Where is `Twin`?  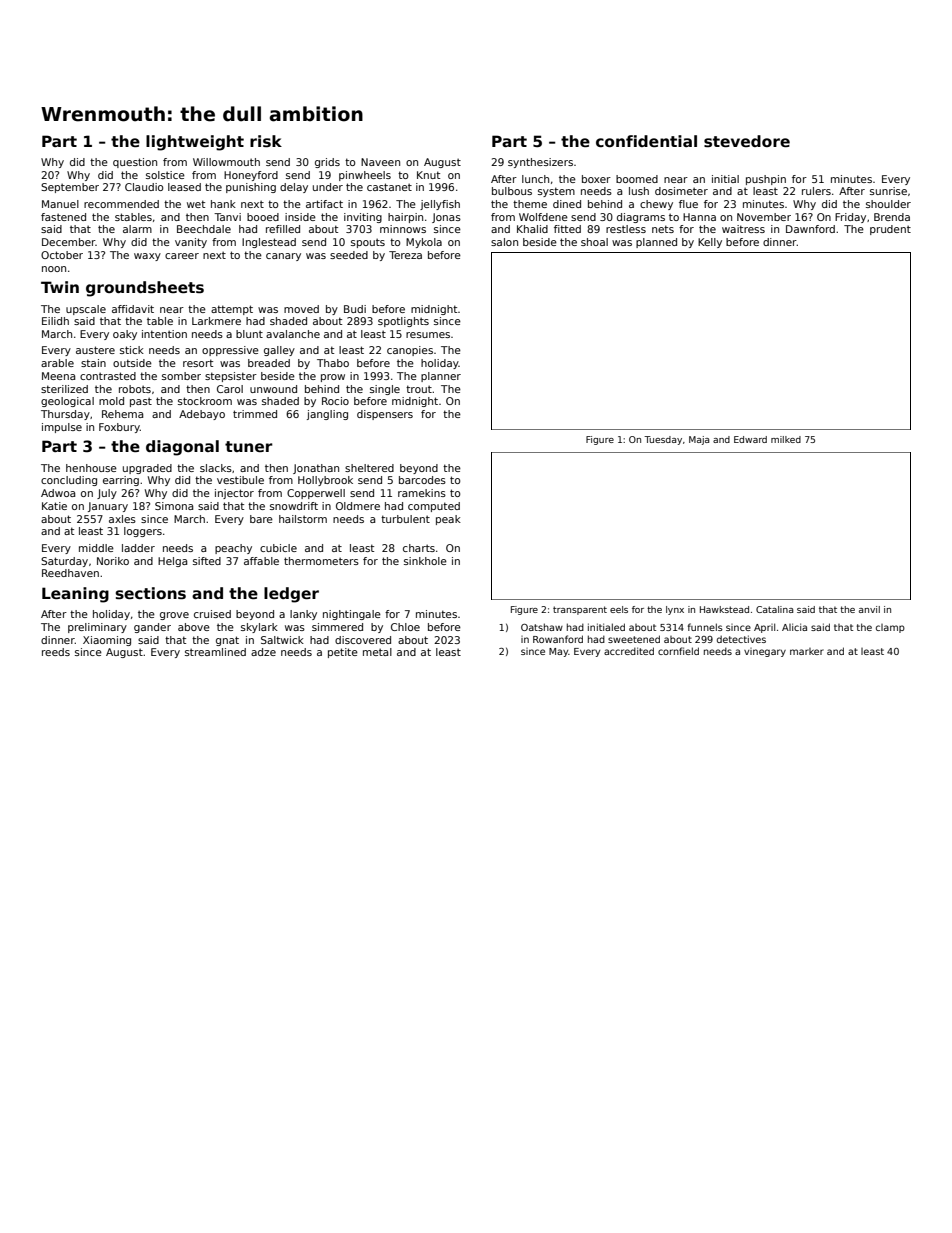
Twin is located at coordinates (60, 287).
